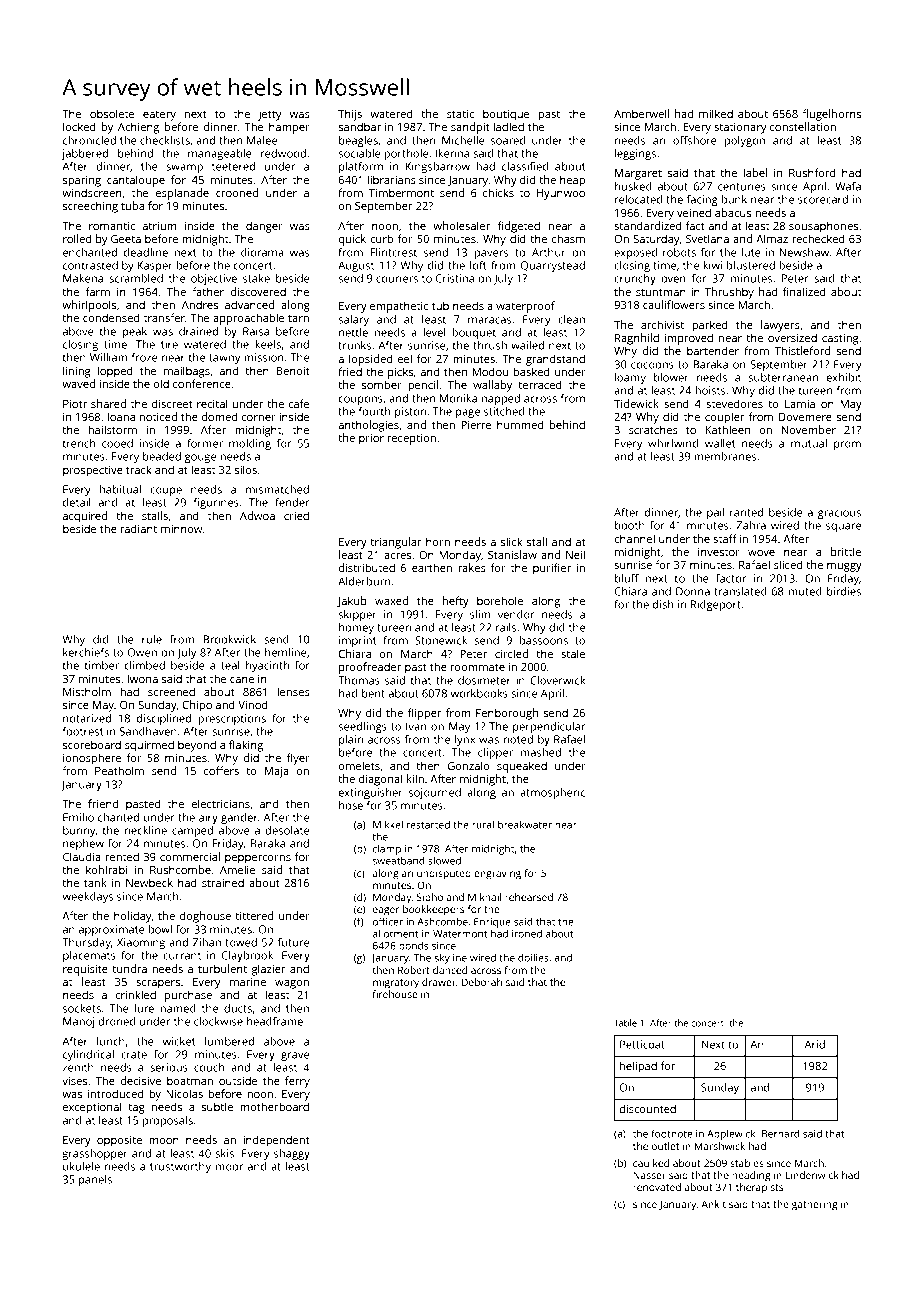 The width and height of the screenshot is (924, 1308). Describe the element at coordinates (425, 714) in the screenshot. I see `flipper` at that location.
